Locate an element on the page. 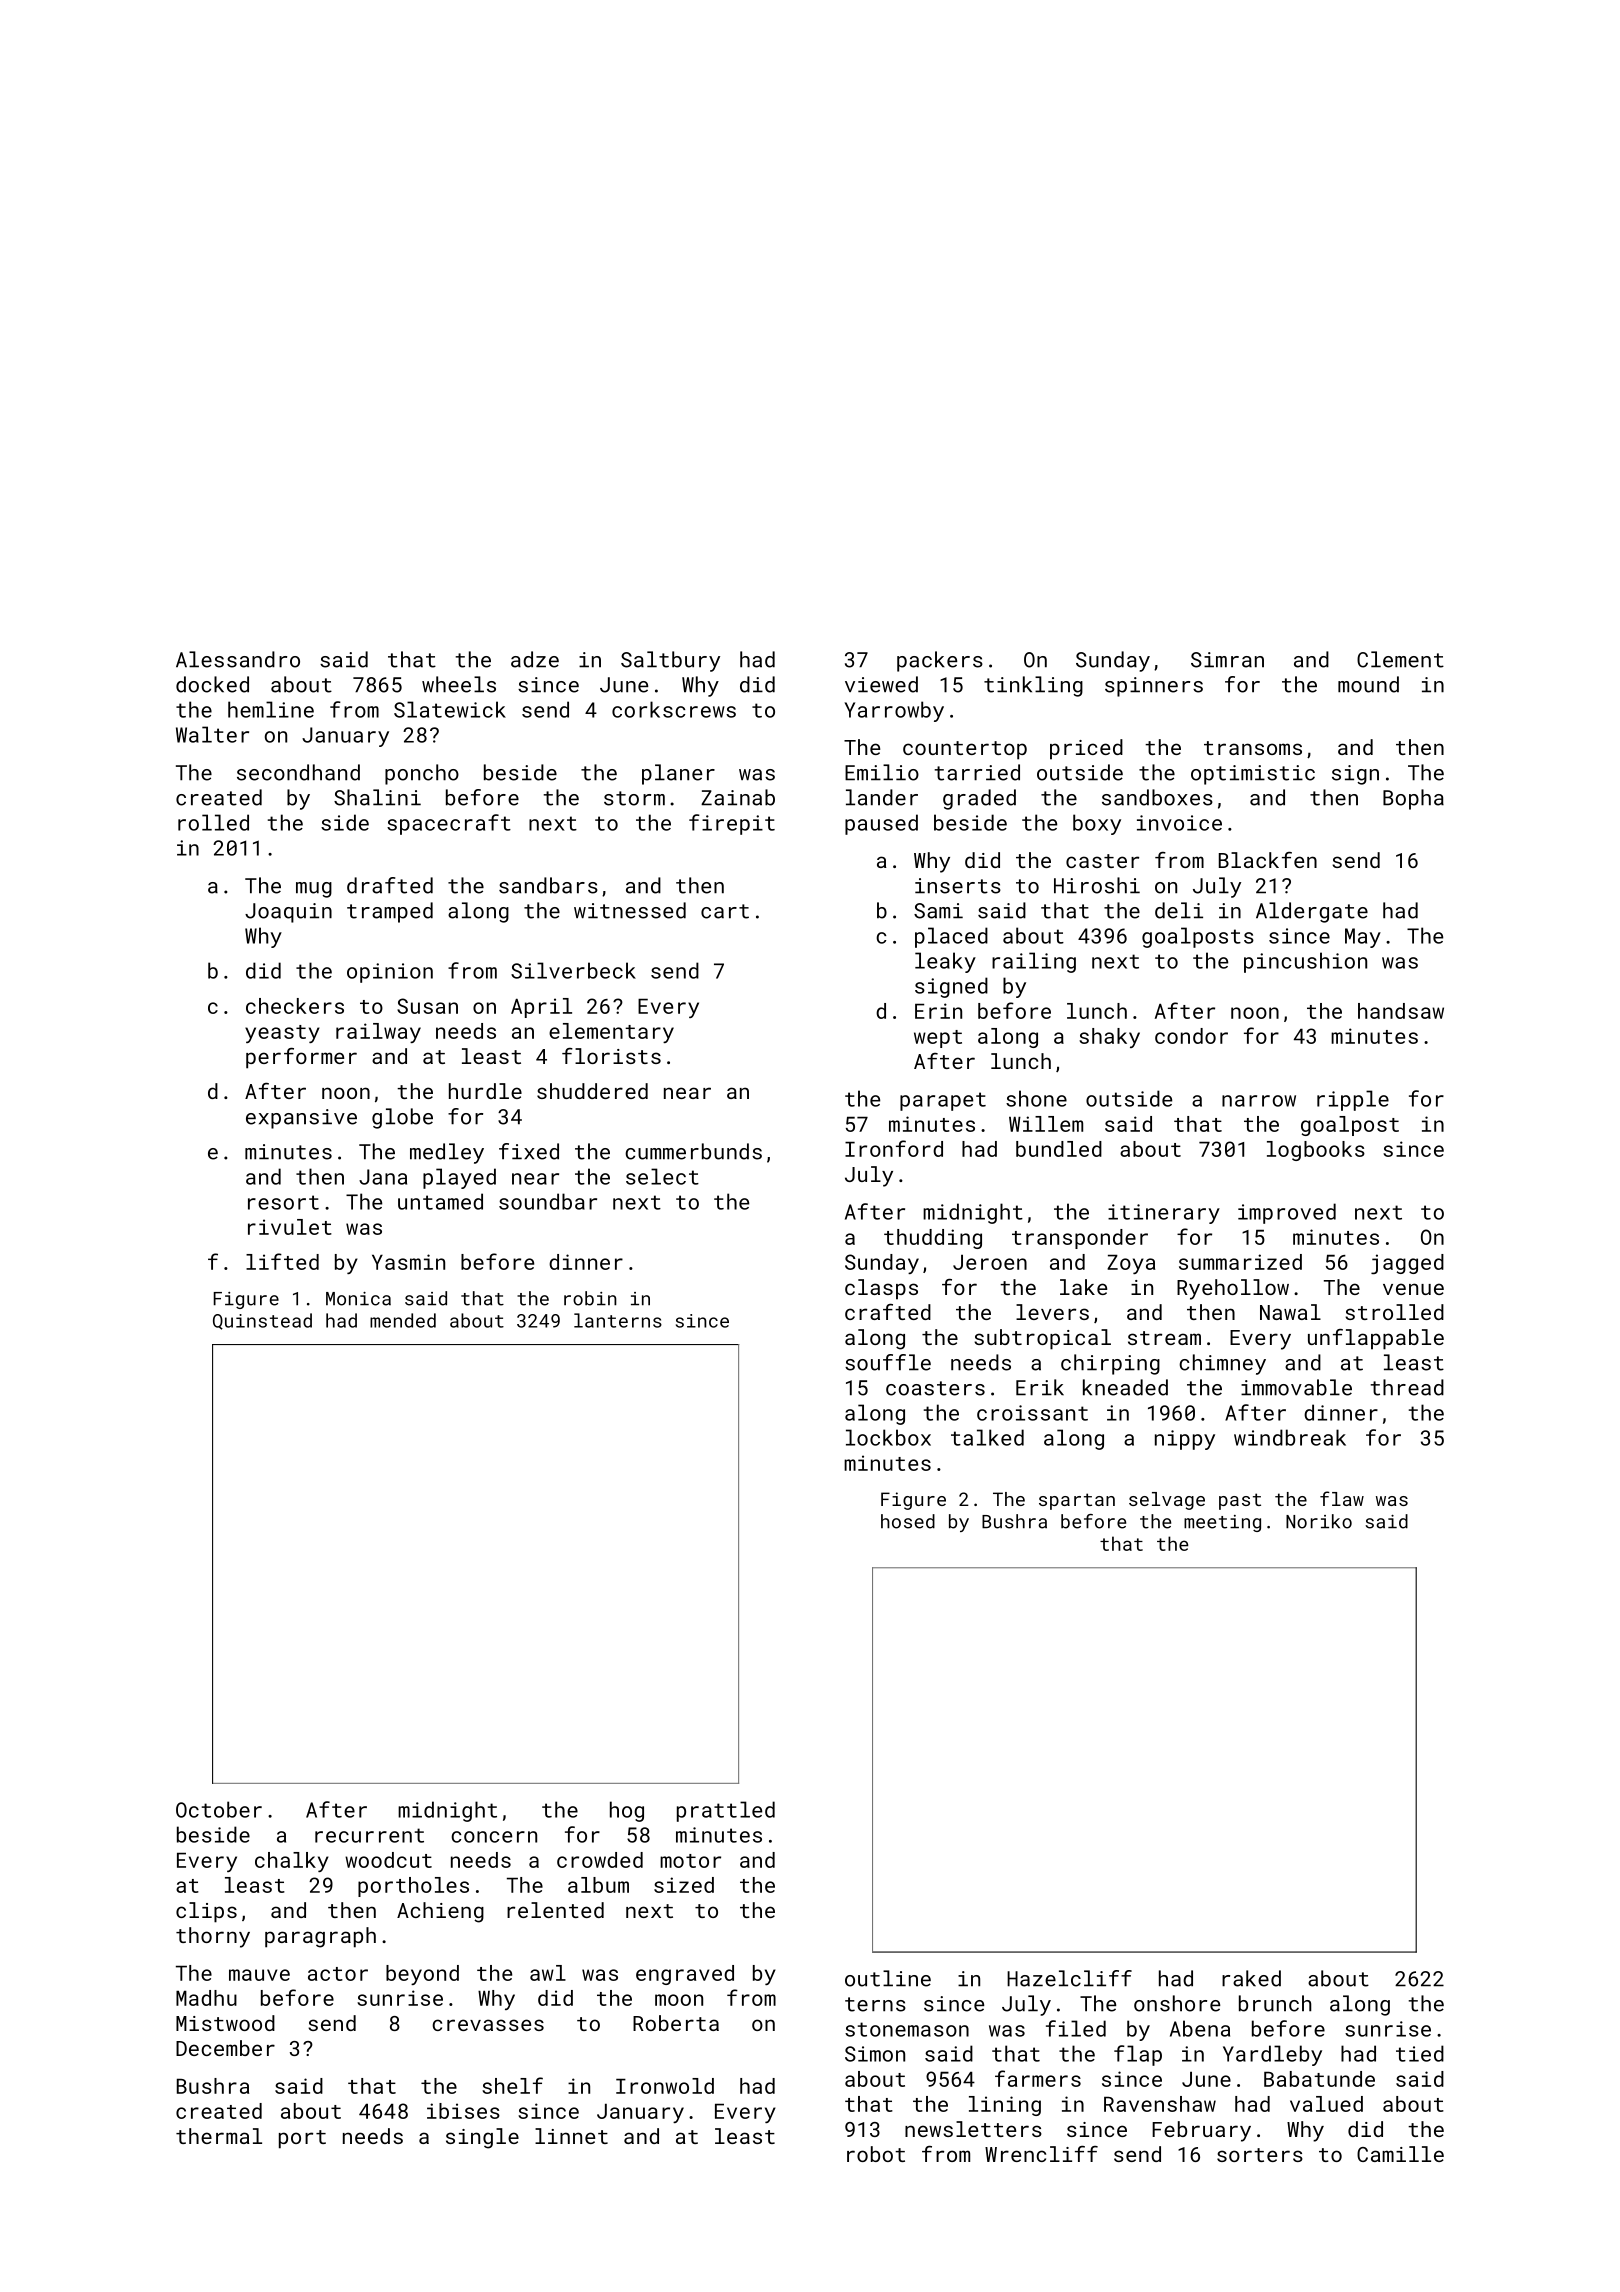 This document has width=1620, height=2292. Quinstead is located at coordinates (262, 1321).
